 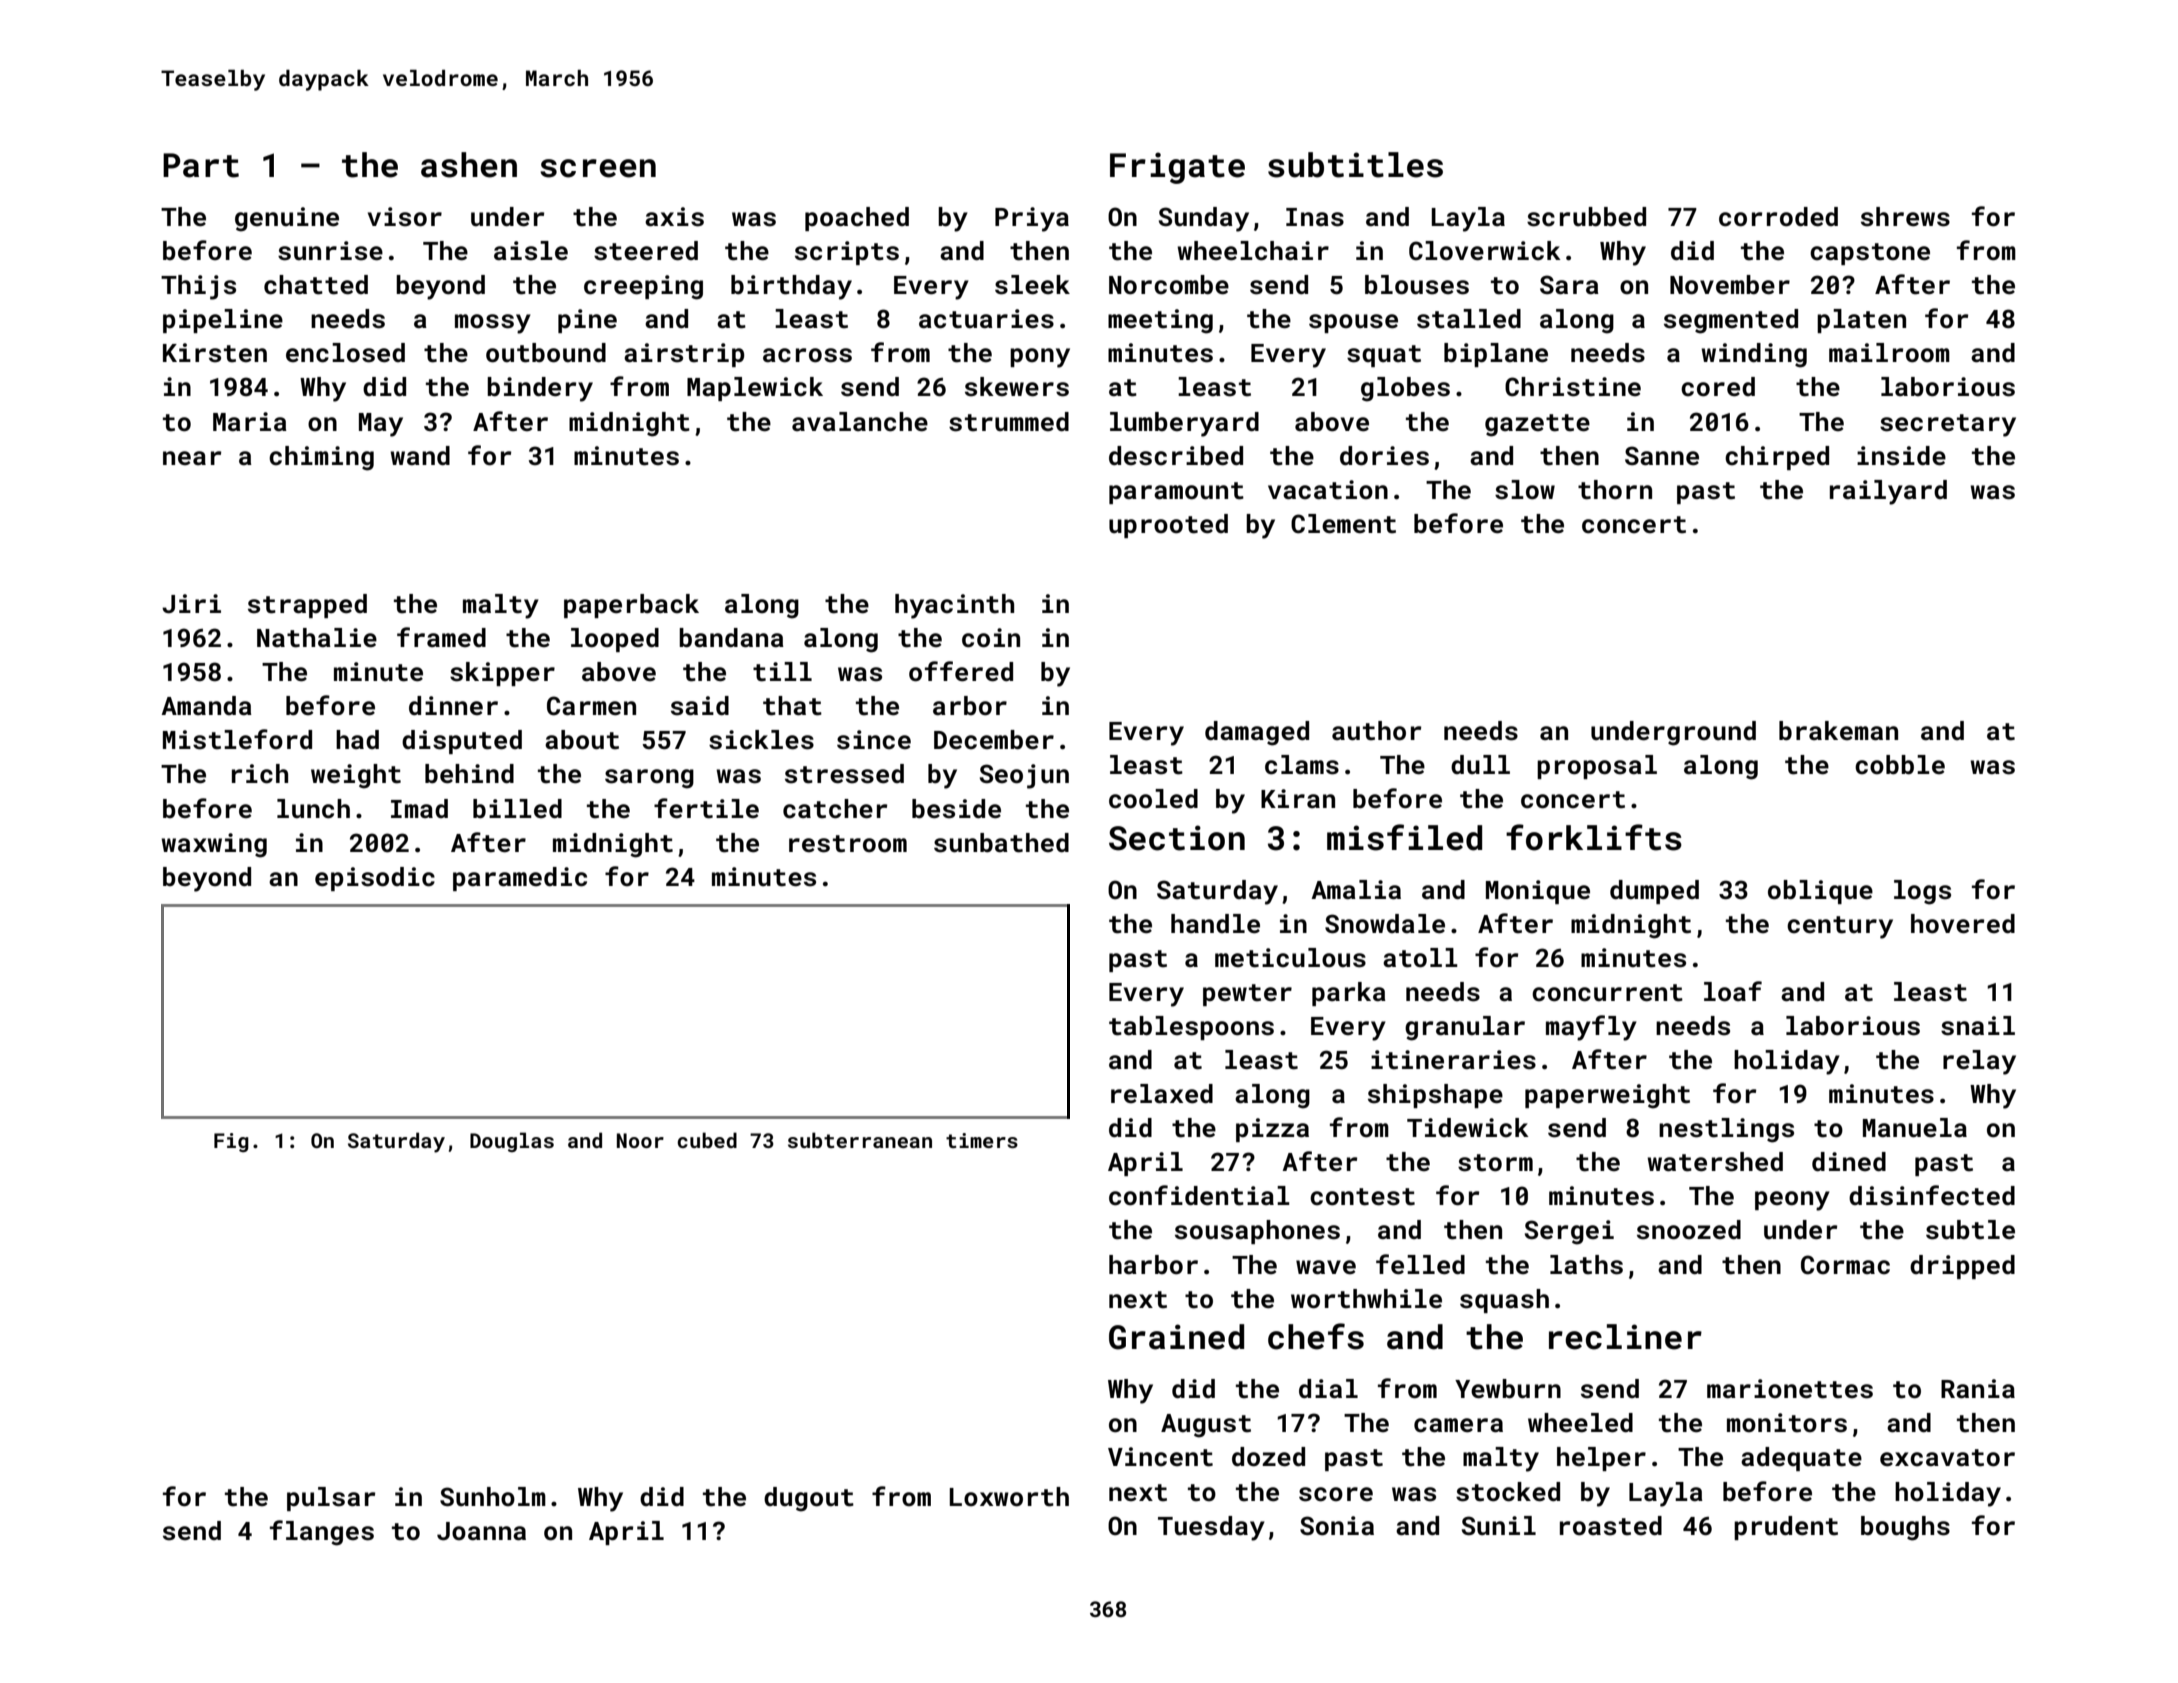 I want to click on railyard, so click(x=1888, y=492).
